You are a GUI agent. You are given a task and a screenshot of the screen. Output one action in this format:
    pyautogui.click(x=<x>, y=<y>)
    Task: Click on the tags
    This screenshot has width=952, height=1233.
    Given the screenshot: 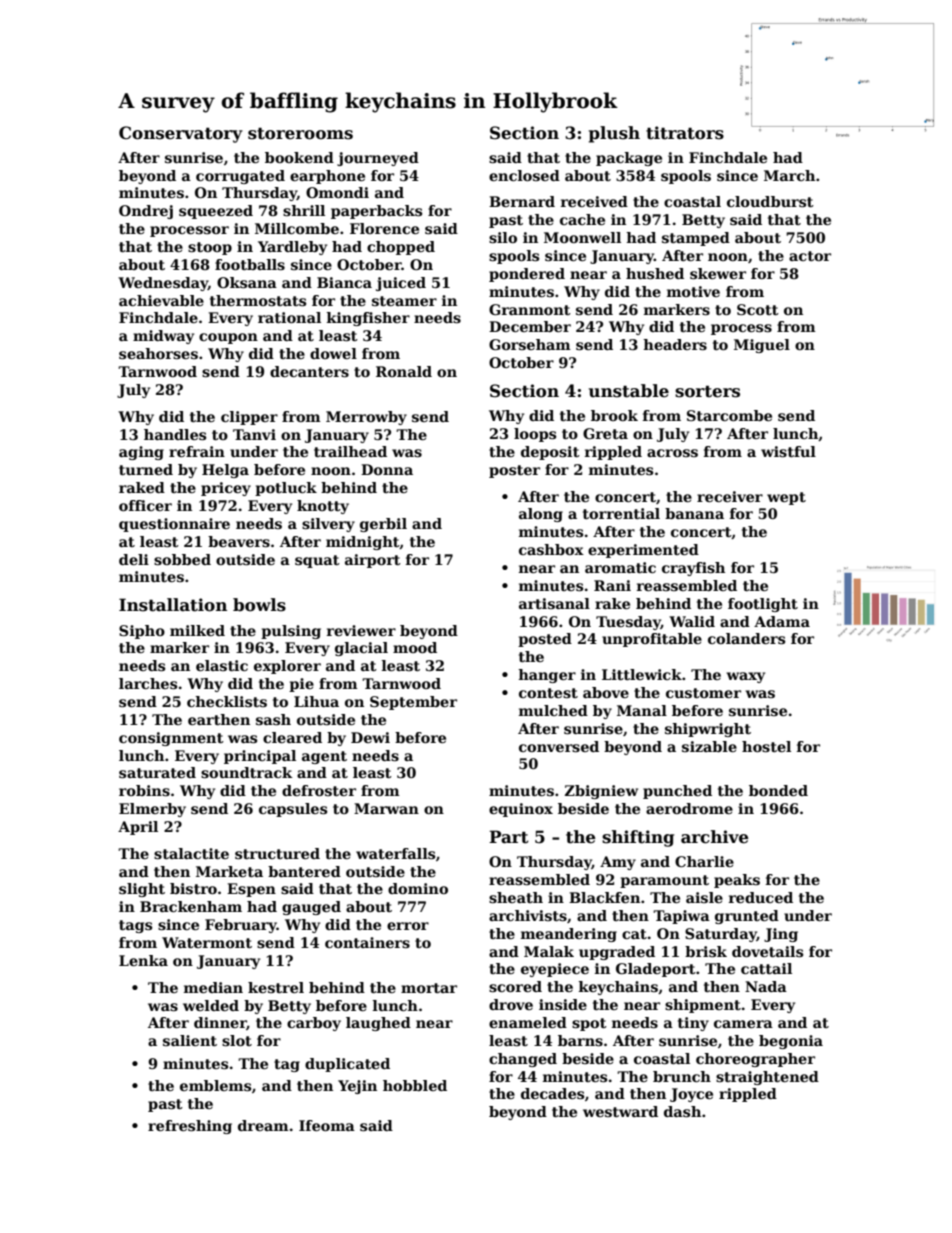 What is the action you would take?
    pyautogui.click(x=135, y=926)
